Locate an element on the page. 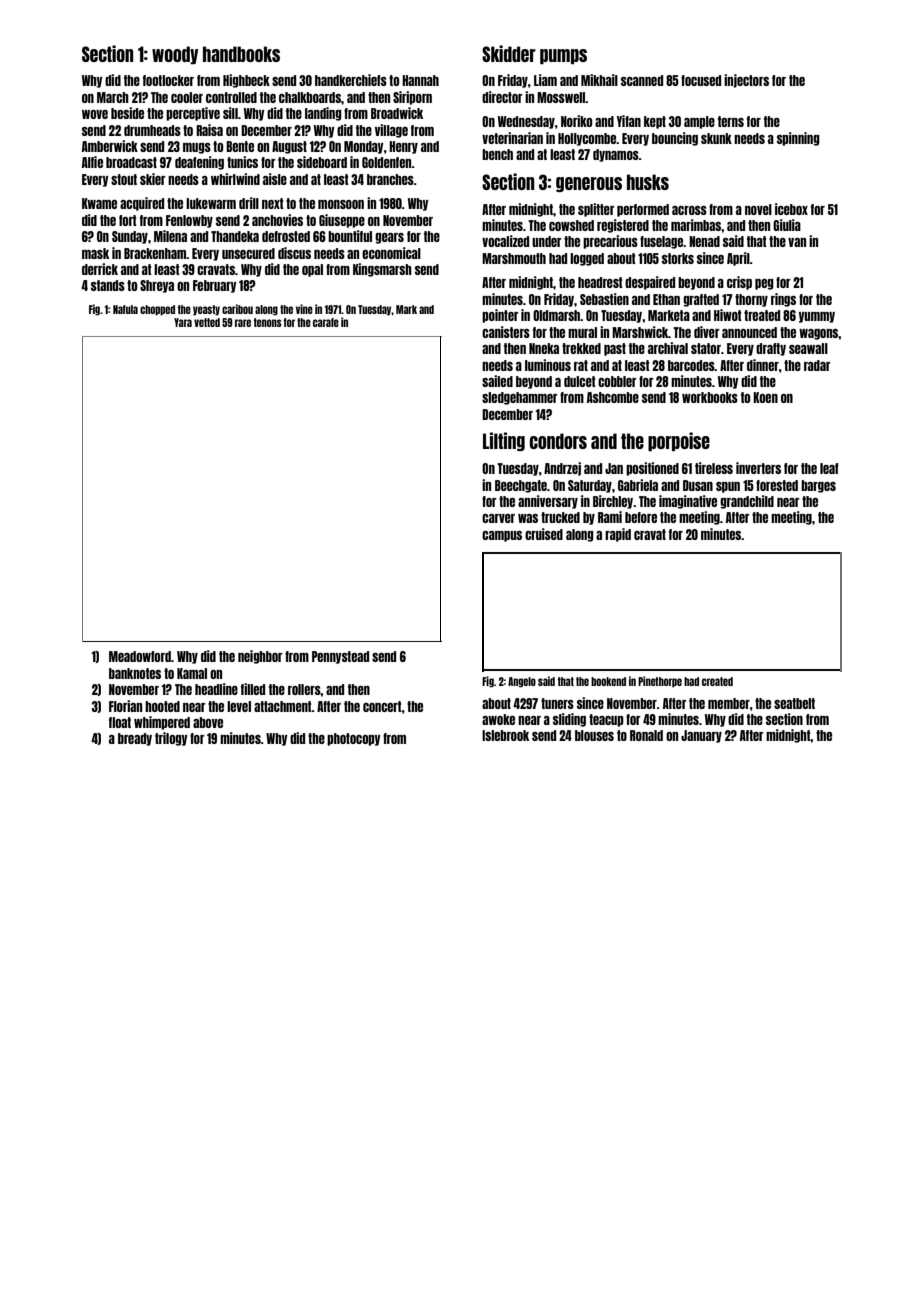  handkerchiefs is located at coordinates (351, 80).
